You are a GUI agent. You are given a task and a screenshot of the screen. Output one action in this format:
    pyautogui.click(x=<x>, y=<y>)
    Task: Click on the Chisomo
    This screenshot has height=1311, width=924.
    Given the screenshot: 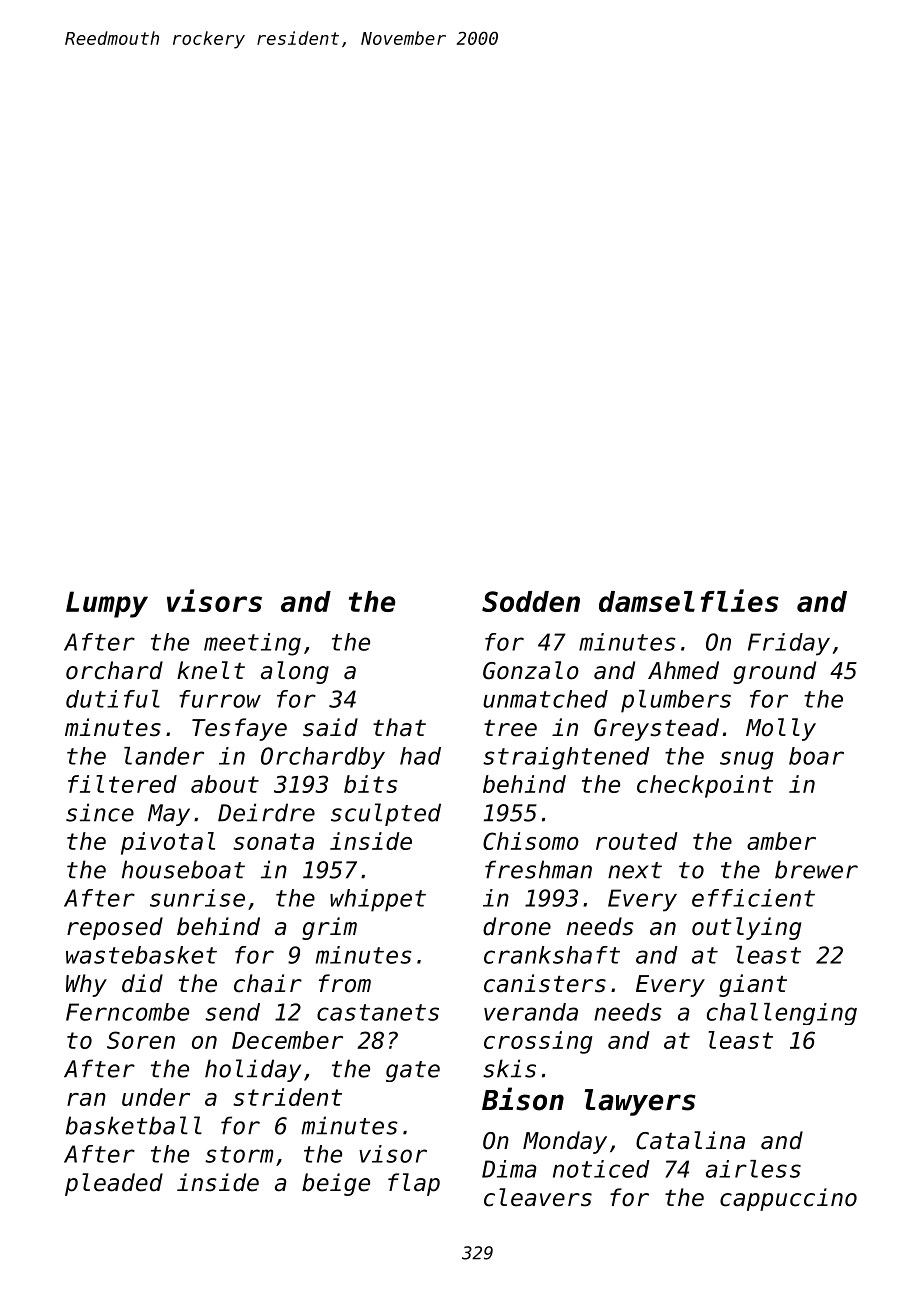 What is the action you would take?
    pyautogui.click(x=531, y=841)
